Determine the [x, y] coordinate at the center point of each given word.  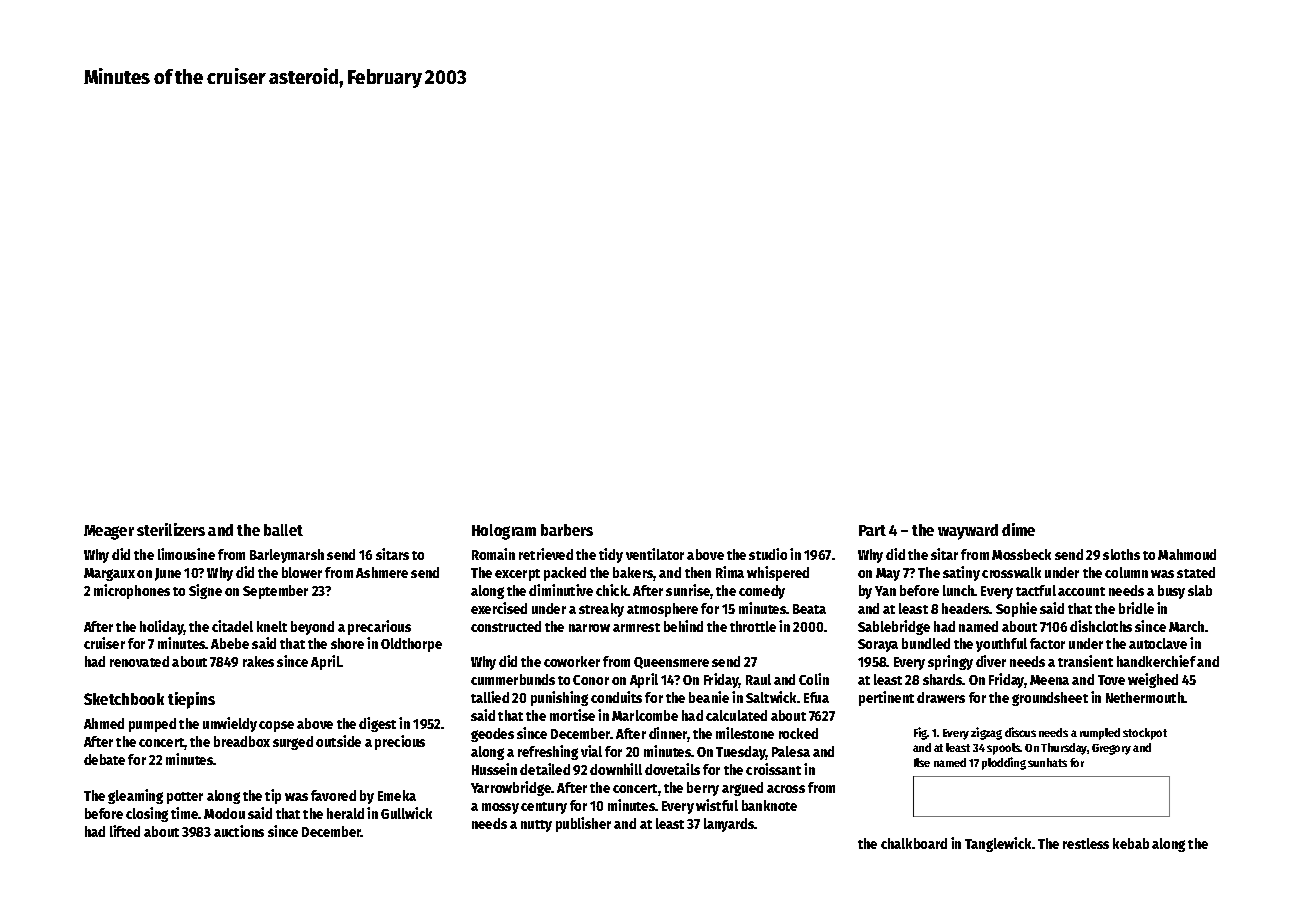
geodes [492, 735]
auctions [239, 831]
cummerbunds [513, 679]
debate [104, 759]
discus [1020, 732]
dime [1018, 529]
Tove [1111, 680]
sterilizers [171, 529]
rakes [258, 661]
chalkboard [914, 843]
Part [872, 530]
